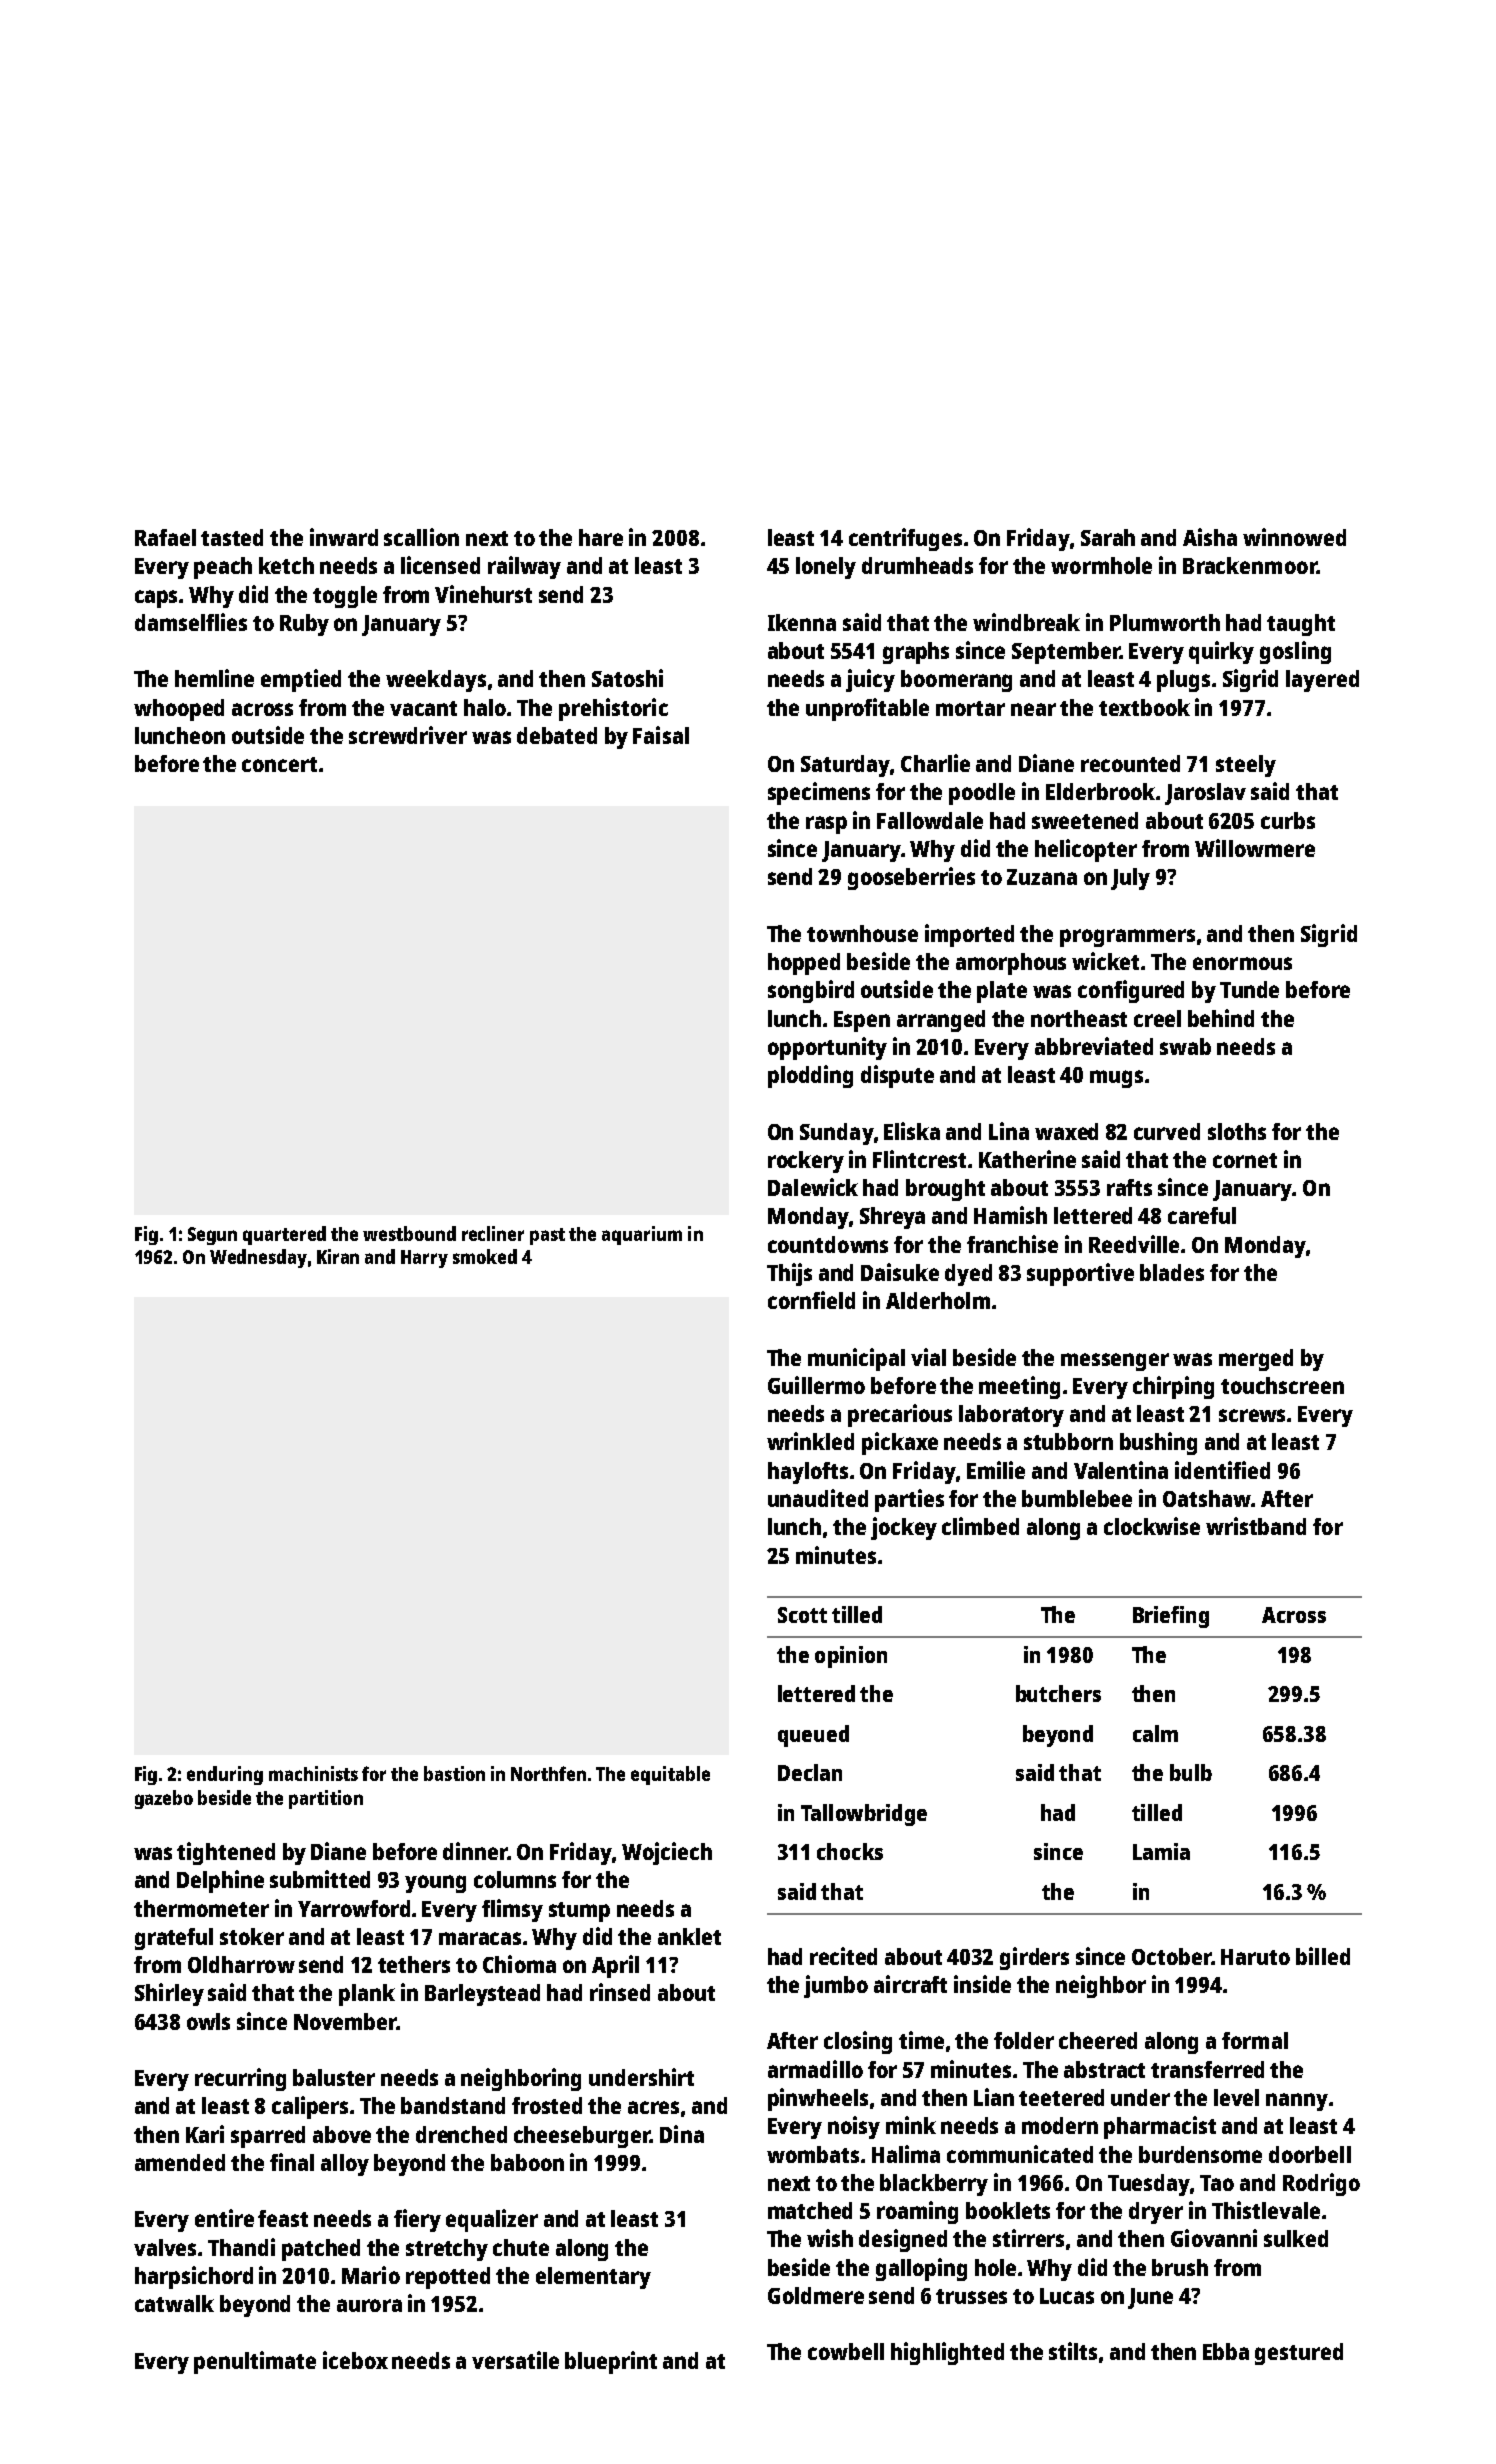 The width and height of the screenshot is (1496, 2464). I want to click on queued, so click(813, 1736).
